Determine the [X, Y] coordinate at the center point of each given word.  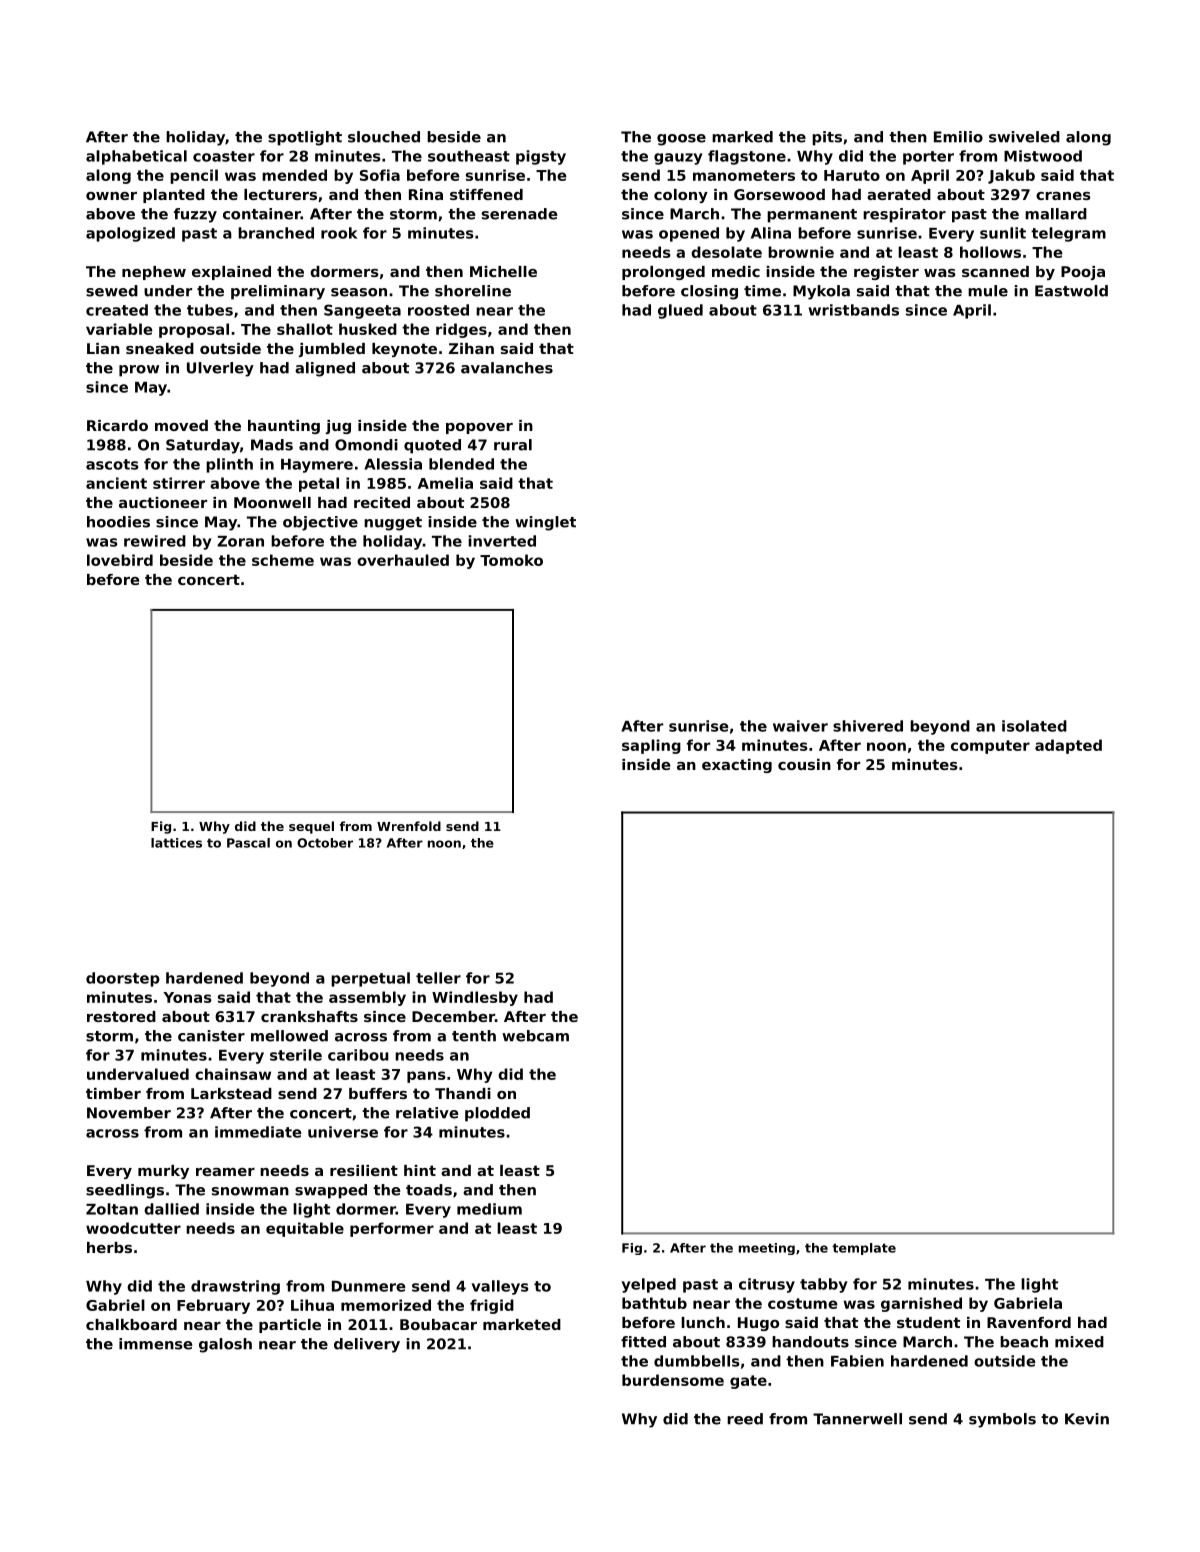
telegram [1068, 234]
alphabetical [136, 157]
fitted [643, 1342]
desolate [726, 252]
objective [320, 523]
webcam [535, 1036]
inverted [502, 541]
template [864, 1249]
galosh [225, 1345]
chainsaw [233, 1074]
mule [988, 291]
